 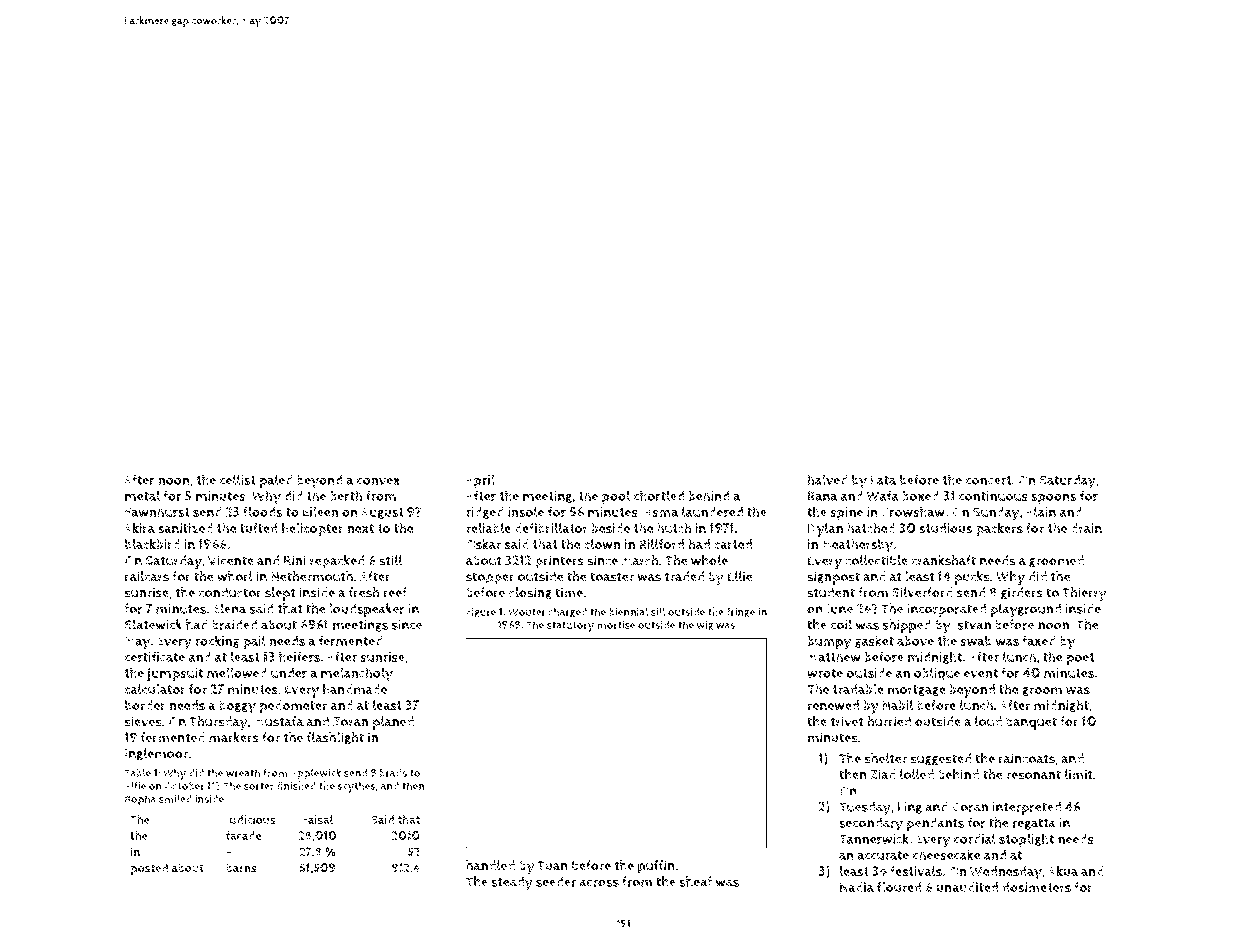 What do you see at coordinates (155, 689) in the page?
I see `calculator` at bounding box center [155, 689].
